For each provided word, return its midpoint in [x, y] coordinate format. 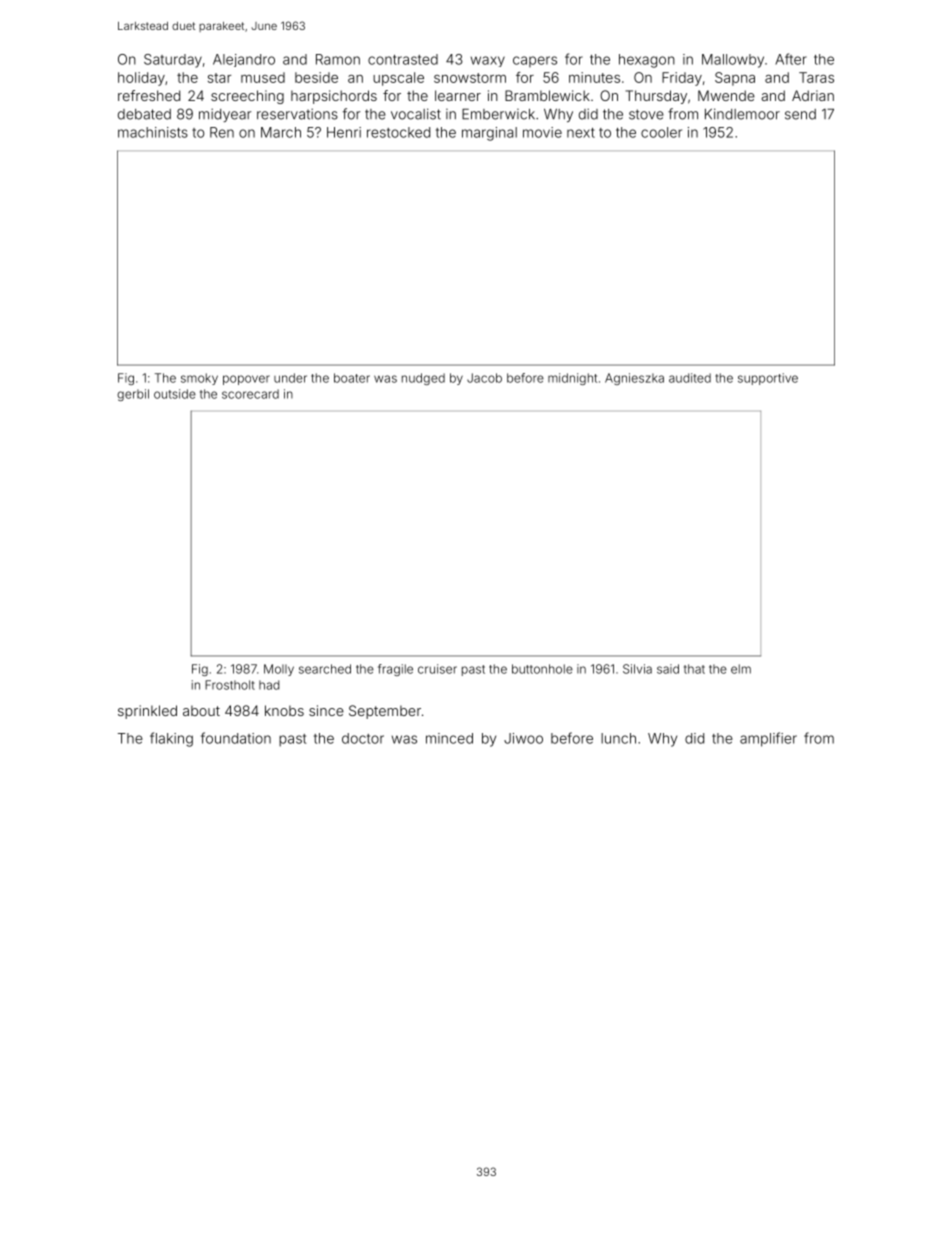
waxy [488, 61]
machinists [153, 132]
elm [741, 669]
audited [690, 378]
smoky [199, 379]
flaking [171, 739]
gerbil [133, 395]
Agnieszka [634, 379]
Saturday [173, 61]
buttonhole [542, 669]
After [791, 59]
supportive [768, 379]
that [694, 669]
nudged [423, 379]
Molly [279, 670]
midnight [572, 379]
